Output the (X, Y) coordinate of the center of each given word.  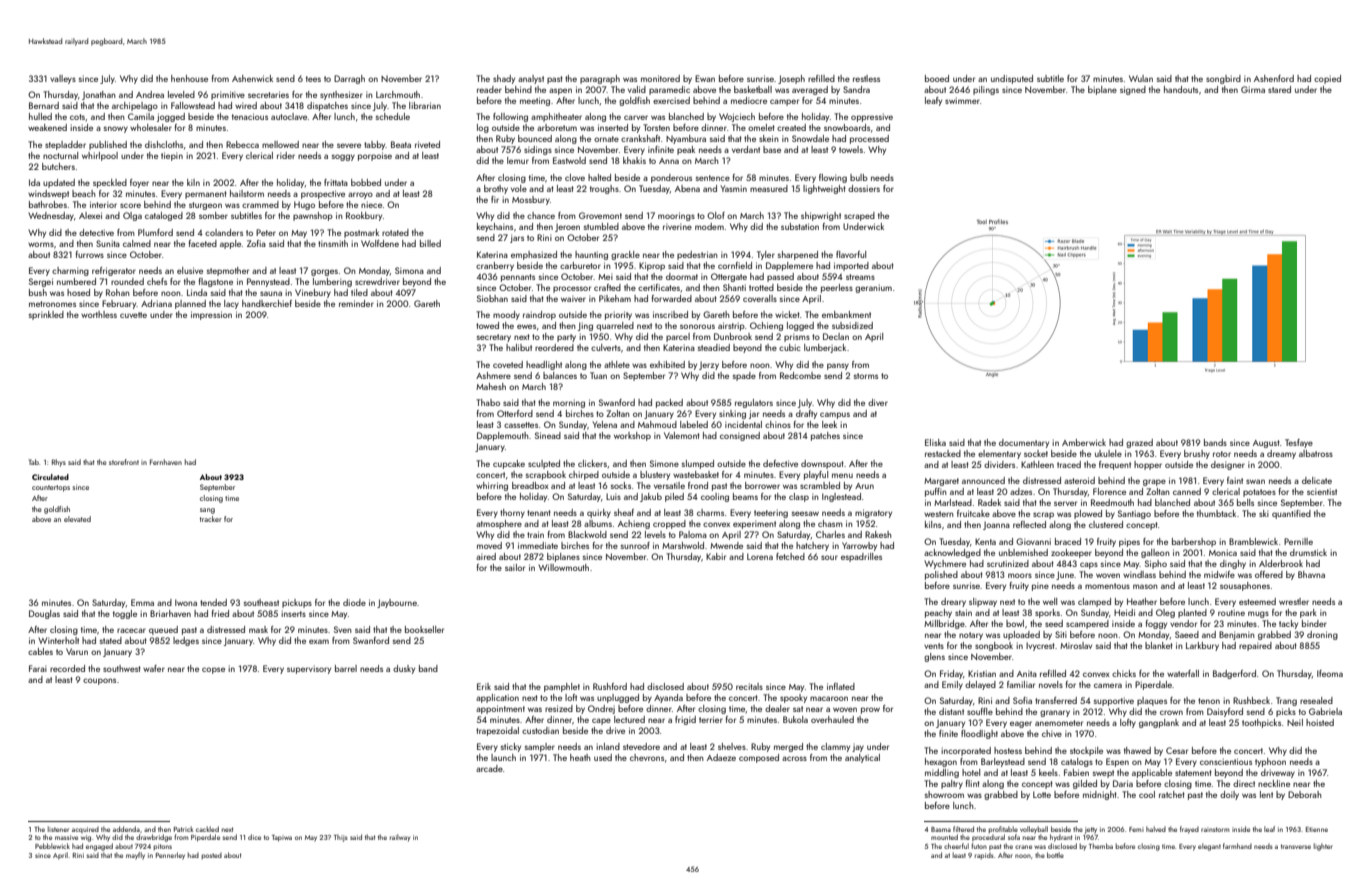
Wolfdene (380, 243)
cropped (669, 524)
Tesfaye (1299, 443)
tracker (211, 519)
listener (58, 829)
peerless (837, 288)
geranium (873, 288)
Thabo (488, 402)
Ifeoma (1330, 673)
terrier (711, 719)
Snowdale (810, 138)
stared (1279, 89)
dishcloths (164, 144)
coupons (99, 681)
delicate (1317, 480)
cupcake (509, 464)
